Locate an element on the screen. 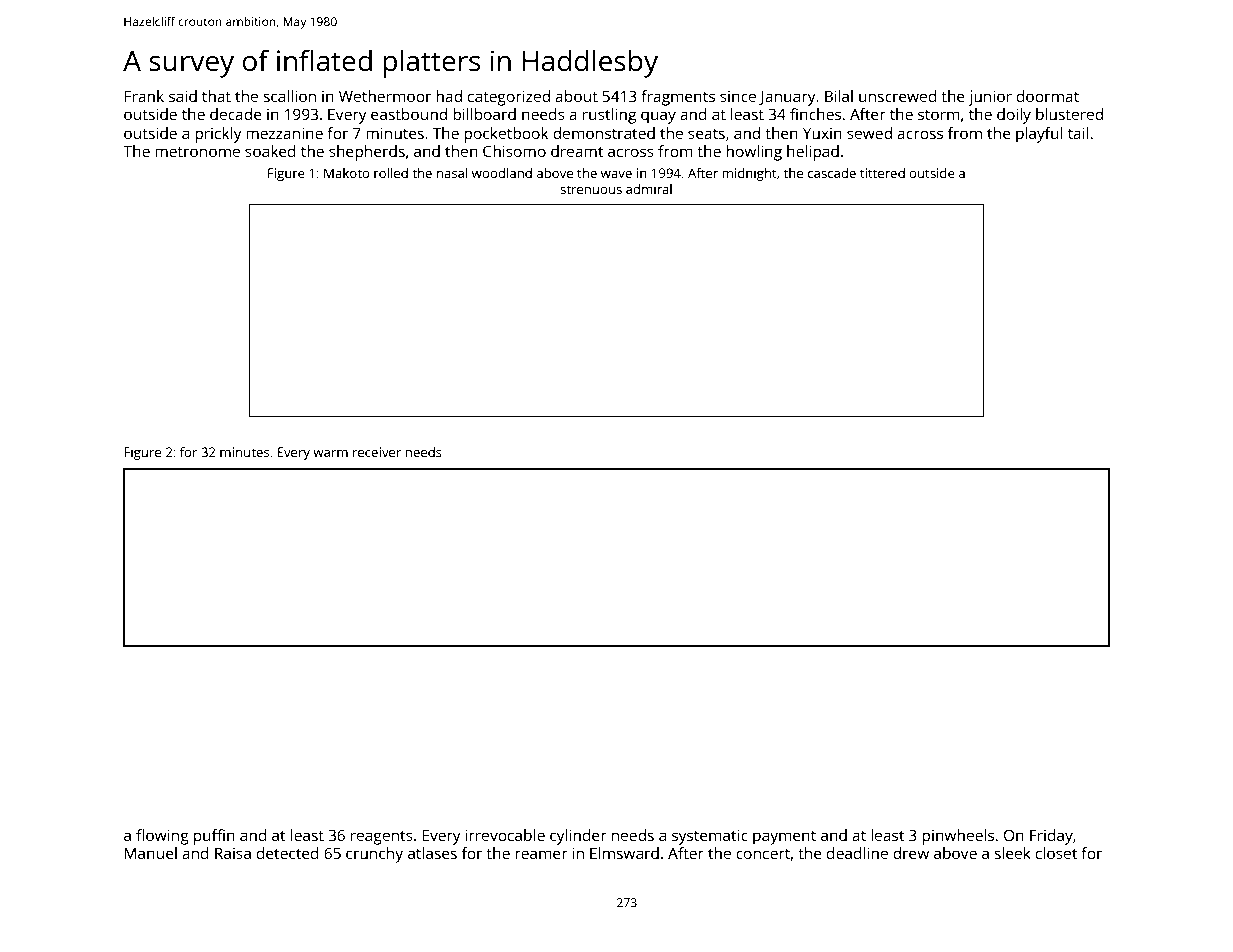 The height and width of the screenshot is (952, 1233). doormat is located at coordinates (1048, 96).
